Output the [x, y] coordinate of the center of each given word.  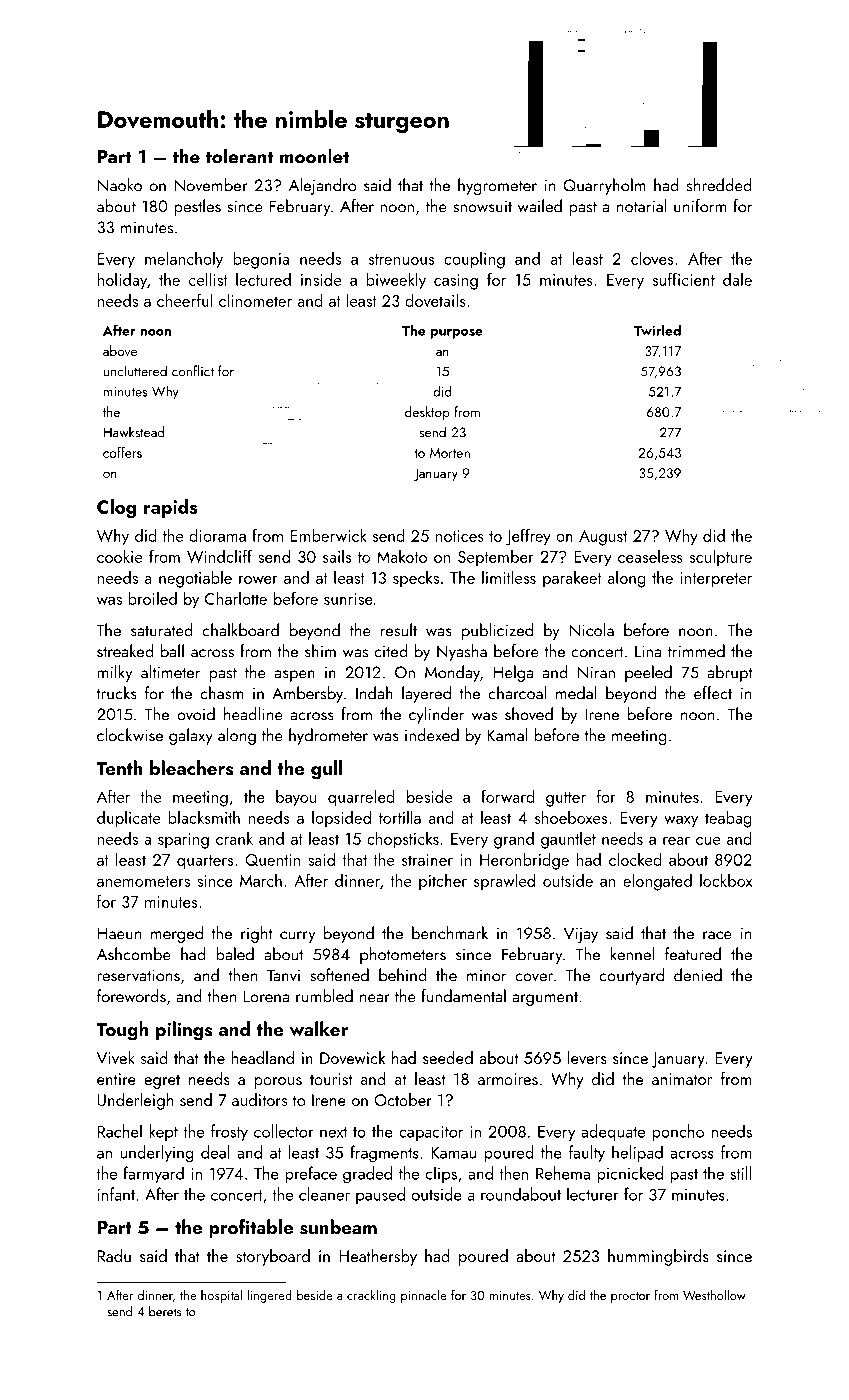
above [120, 350]
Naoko [120, 185]
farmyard [153, 1174]
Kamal [507, 735]
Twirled [657, 330]
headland [262, 1057]
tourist [331, 1079]
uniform [700, 206]
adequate [613, 1132]
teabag [728, 819]
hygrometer [497, 186]
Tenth [119, 767]
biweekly [396, 281]
